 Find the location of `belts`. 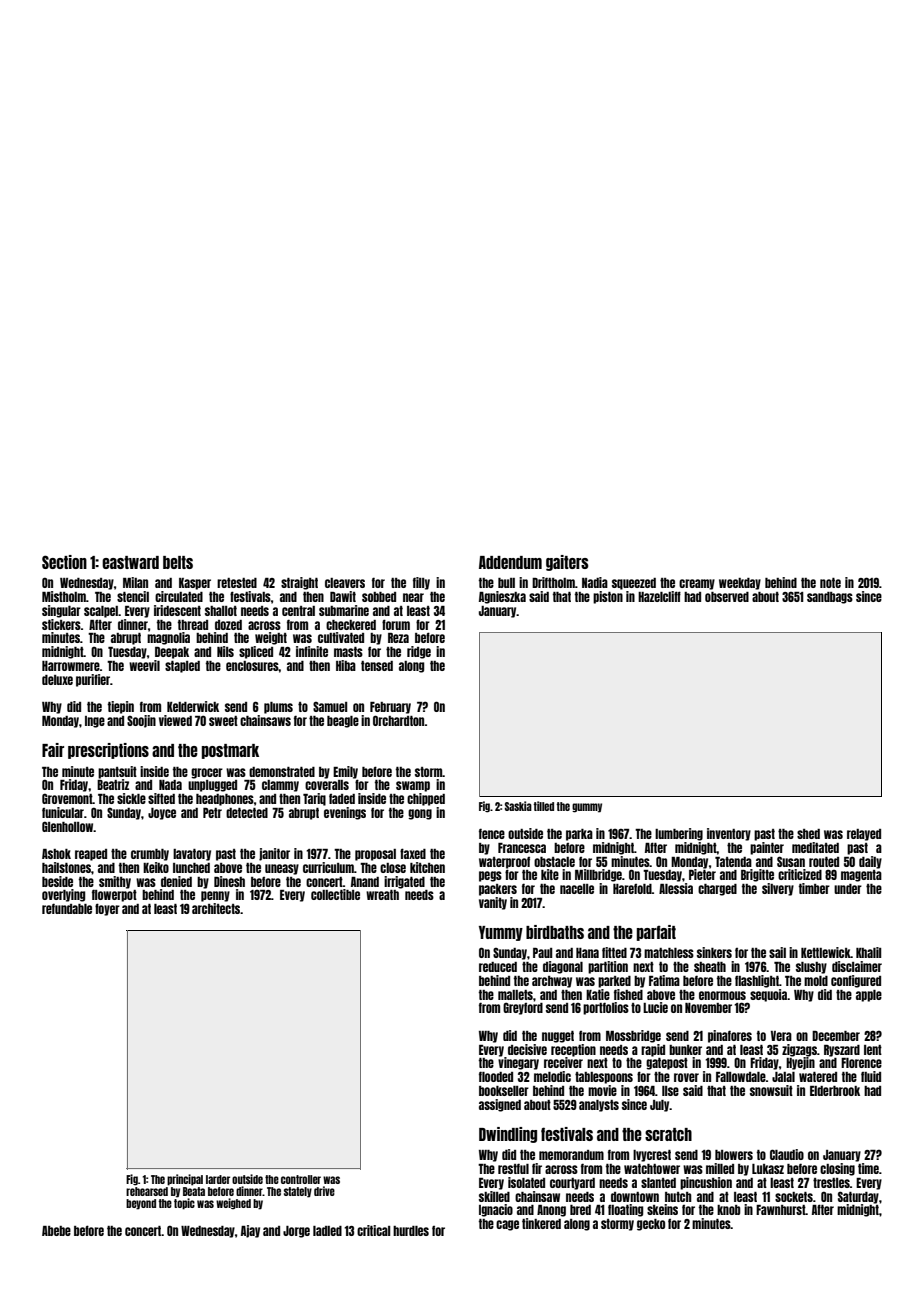

belts is located at coordinates (178, 562).
